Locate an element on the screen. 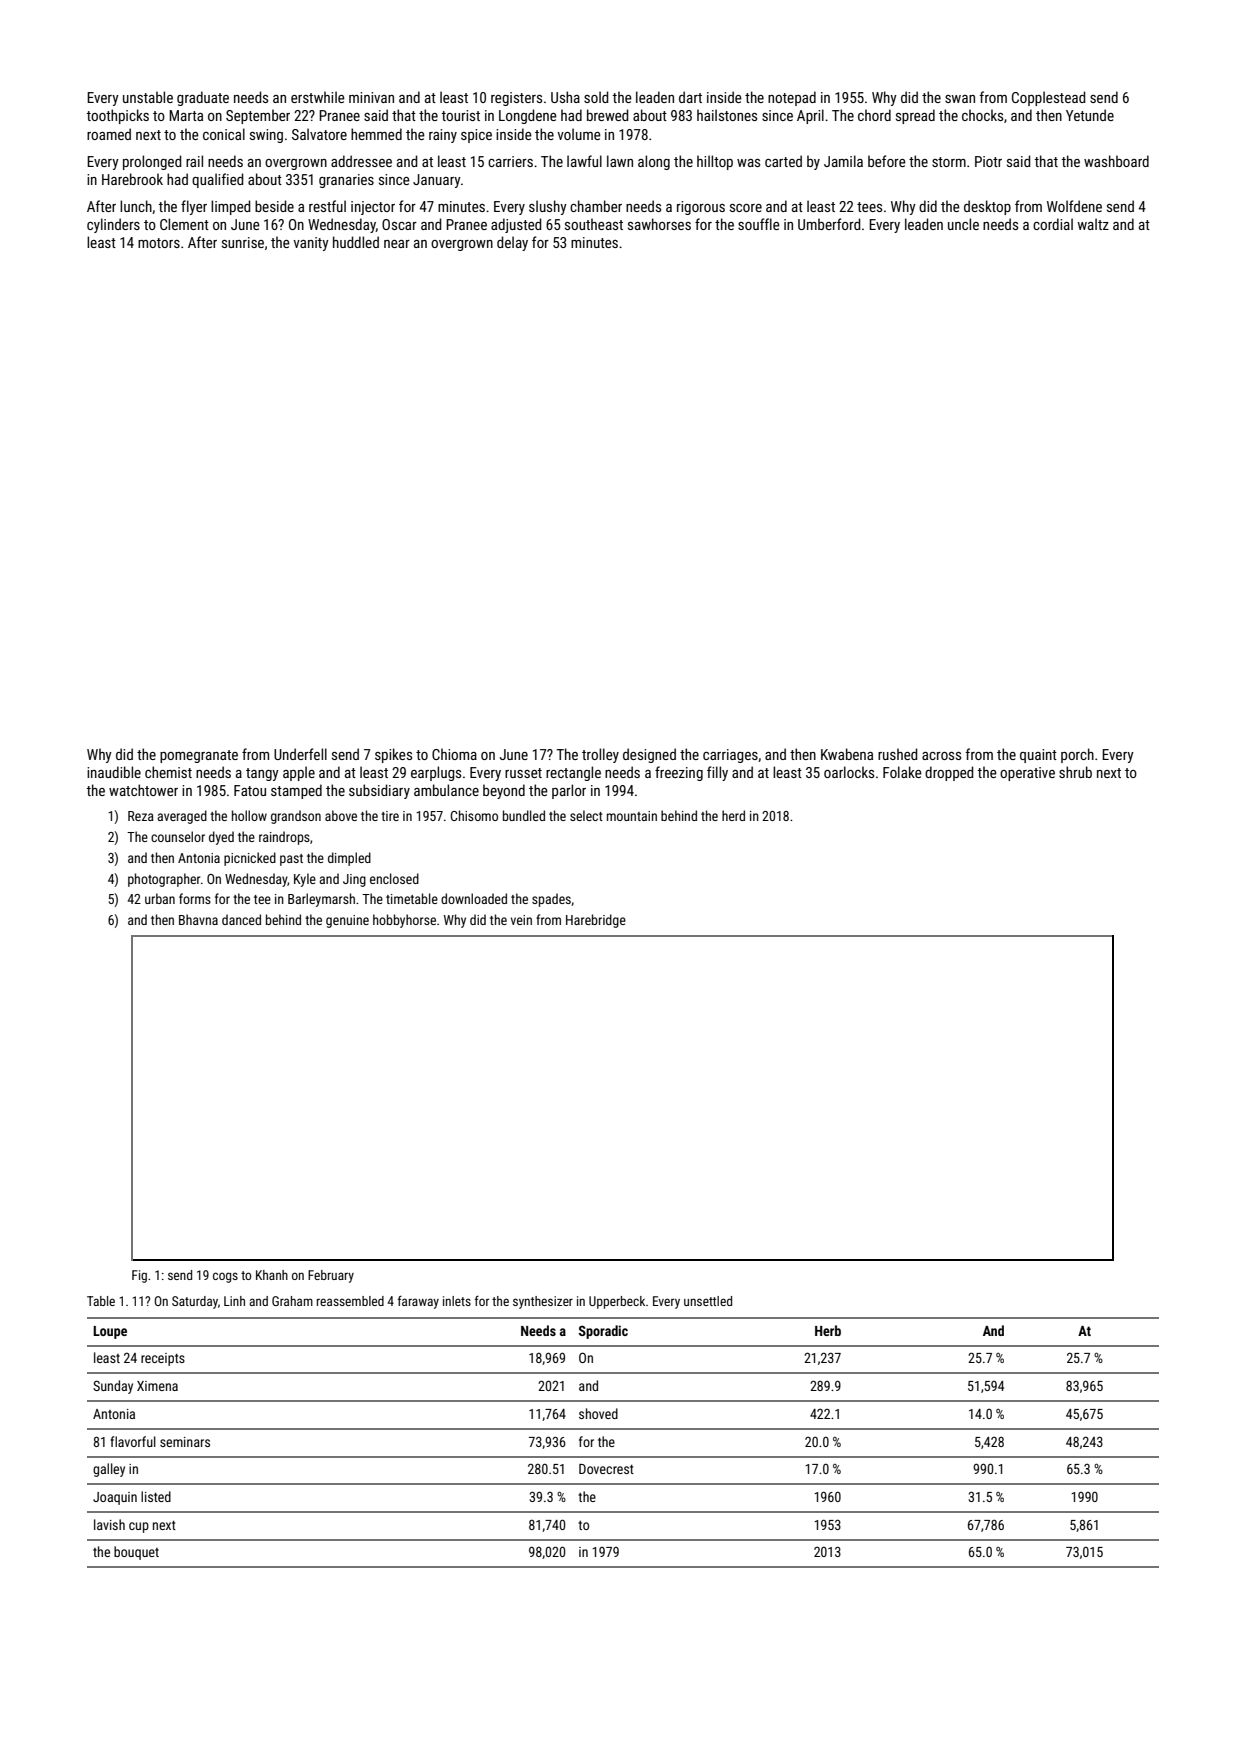 Image resolution: width=1245 pixels, height=1760 pixels. Yetunde is located at coordinates (1090, 115).
